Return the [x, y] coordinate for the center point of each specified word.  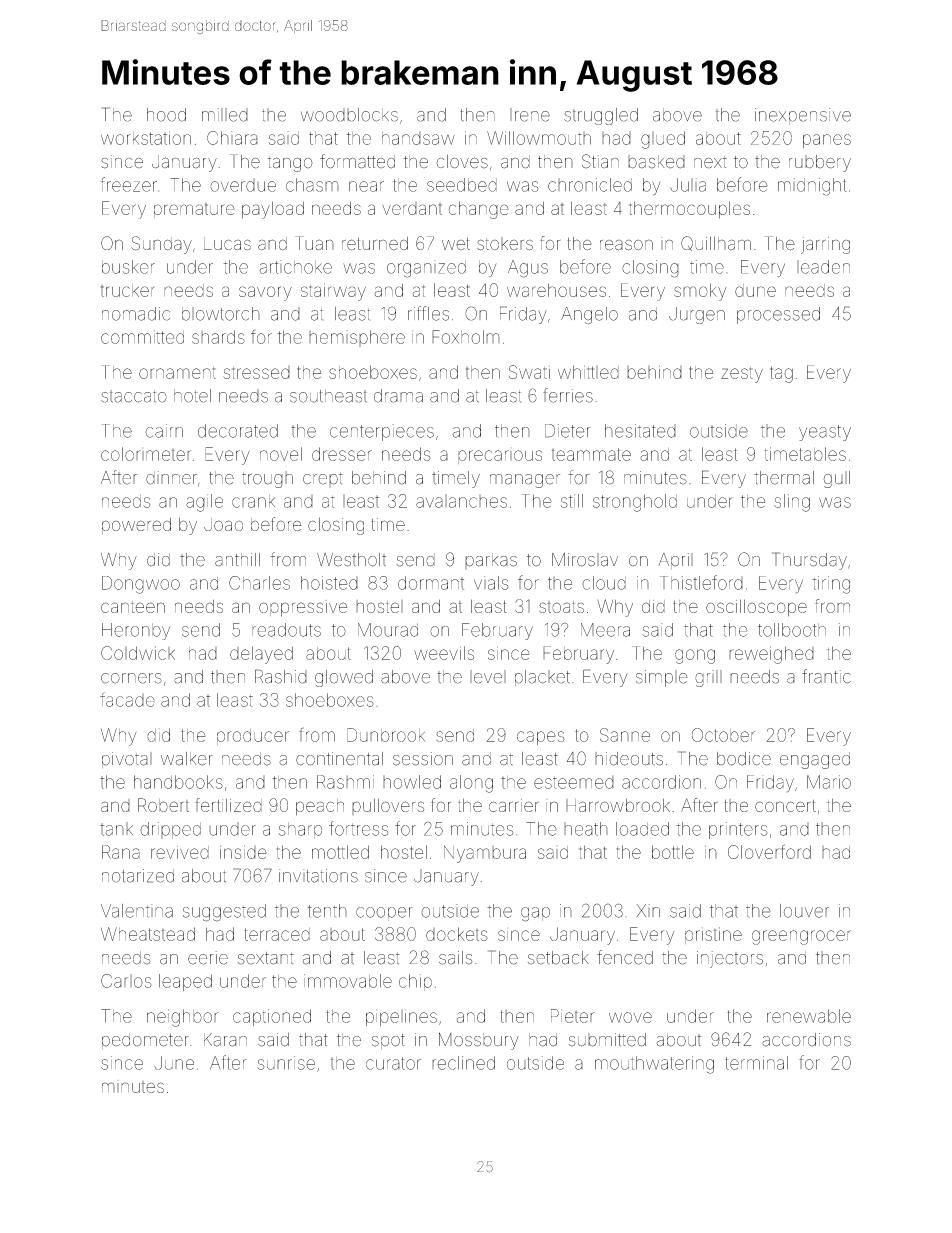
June [174, 1063]
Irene [530, 115]
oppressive [303, 608]
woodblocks [349, 115]
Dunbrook [386, 735]
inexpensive [803, 116]
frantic [826, 676]
